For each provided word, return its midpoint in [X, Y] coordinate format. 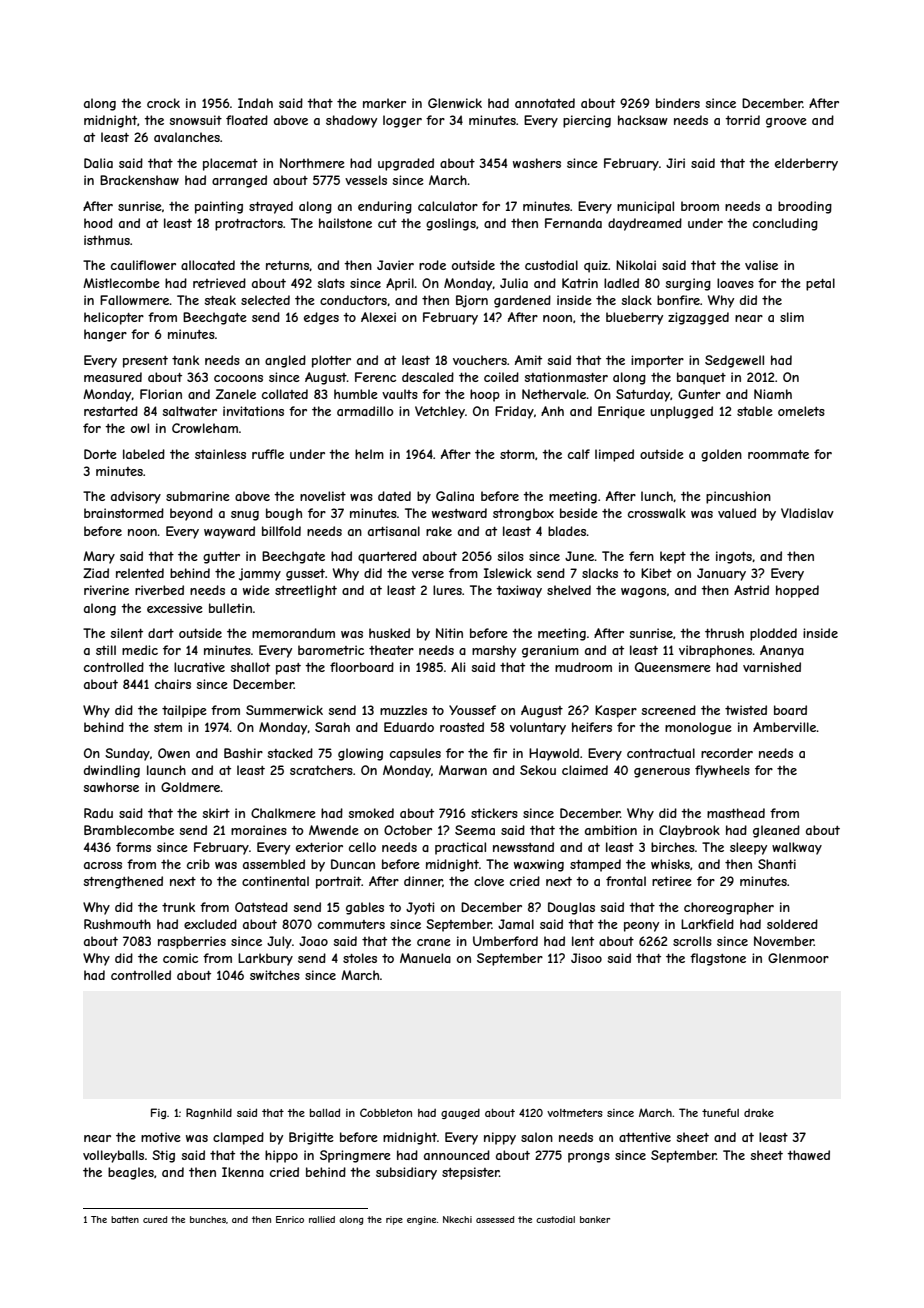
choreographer [729, 908]
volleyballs [113, 1156]
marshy [494, 651]
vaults [400, 394]
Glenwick [455, 103]
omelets [801, 411]
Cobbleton [386, 1112]
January [721, 574]
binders [678, 103]
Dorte [100, 454]
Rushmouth [117, 924]
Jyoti [420, 908]
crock [163, 103]
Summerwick [284, 710]
